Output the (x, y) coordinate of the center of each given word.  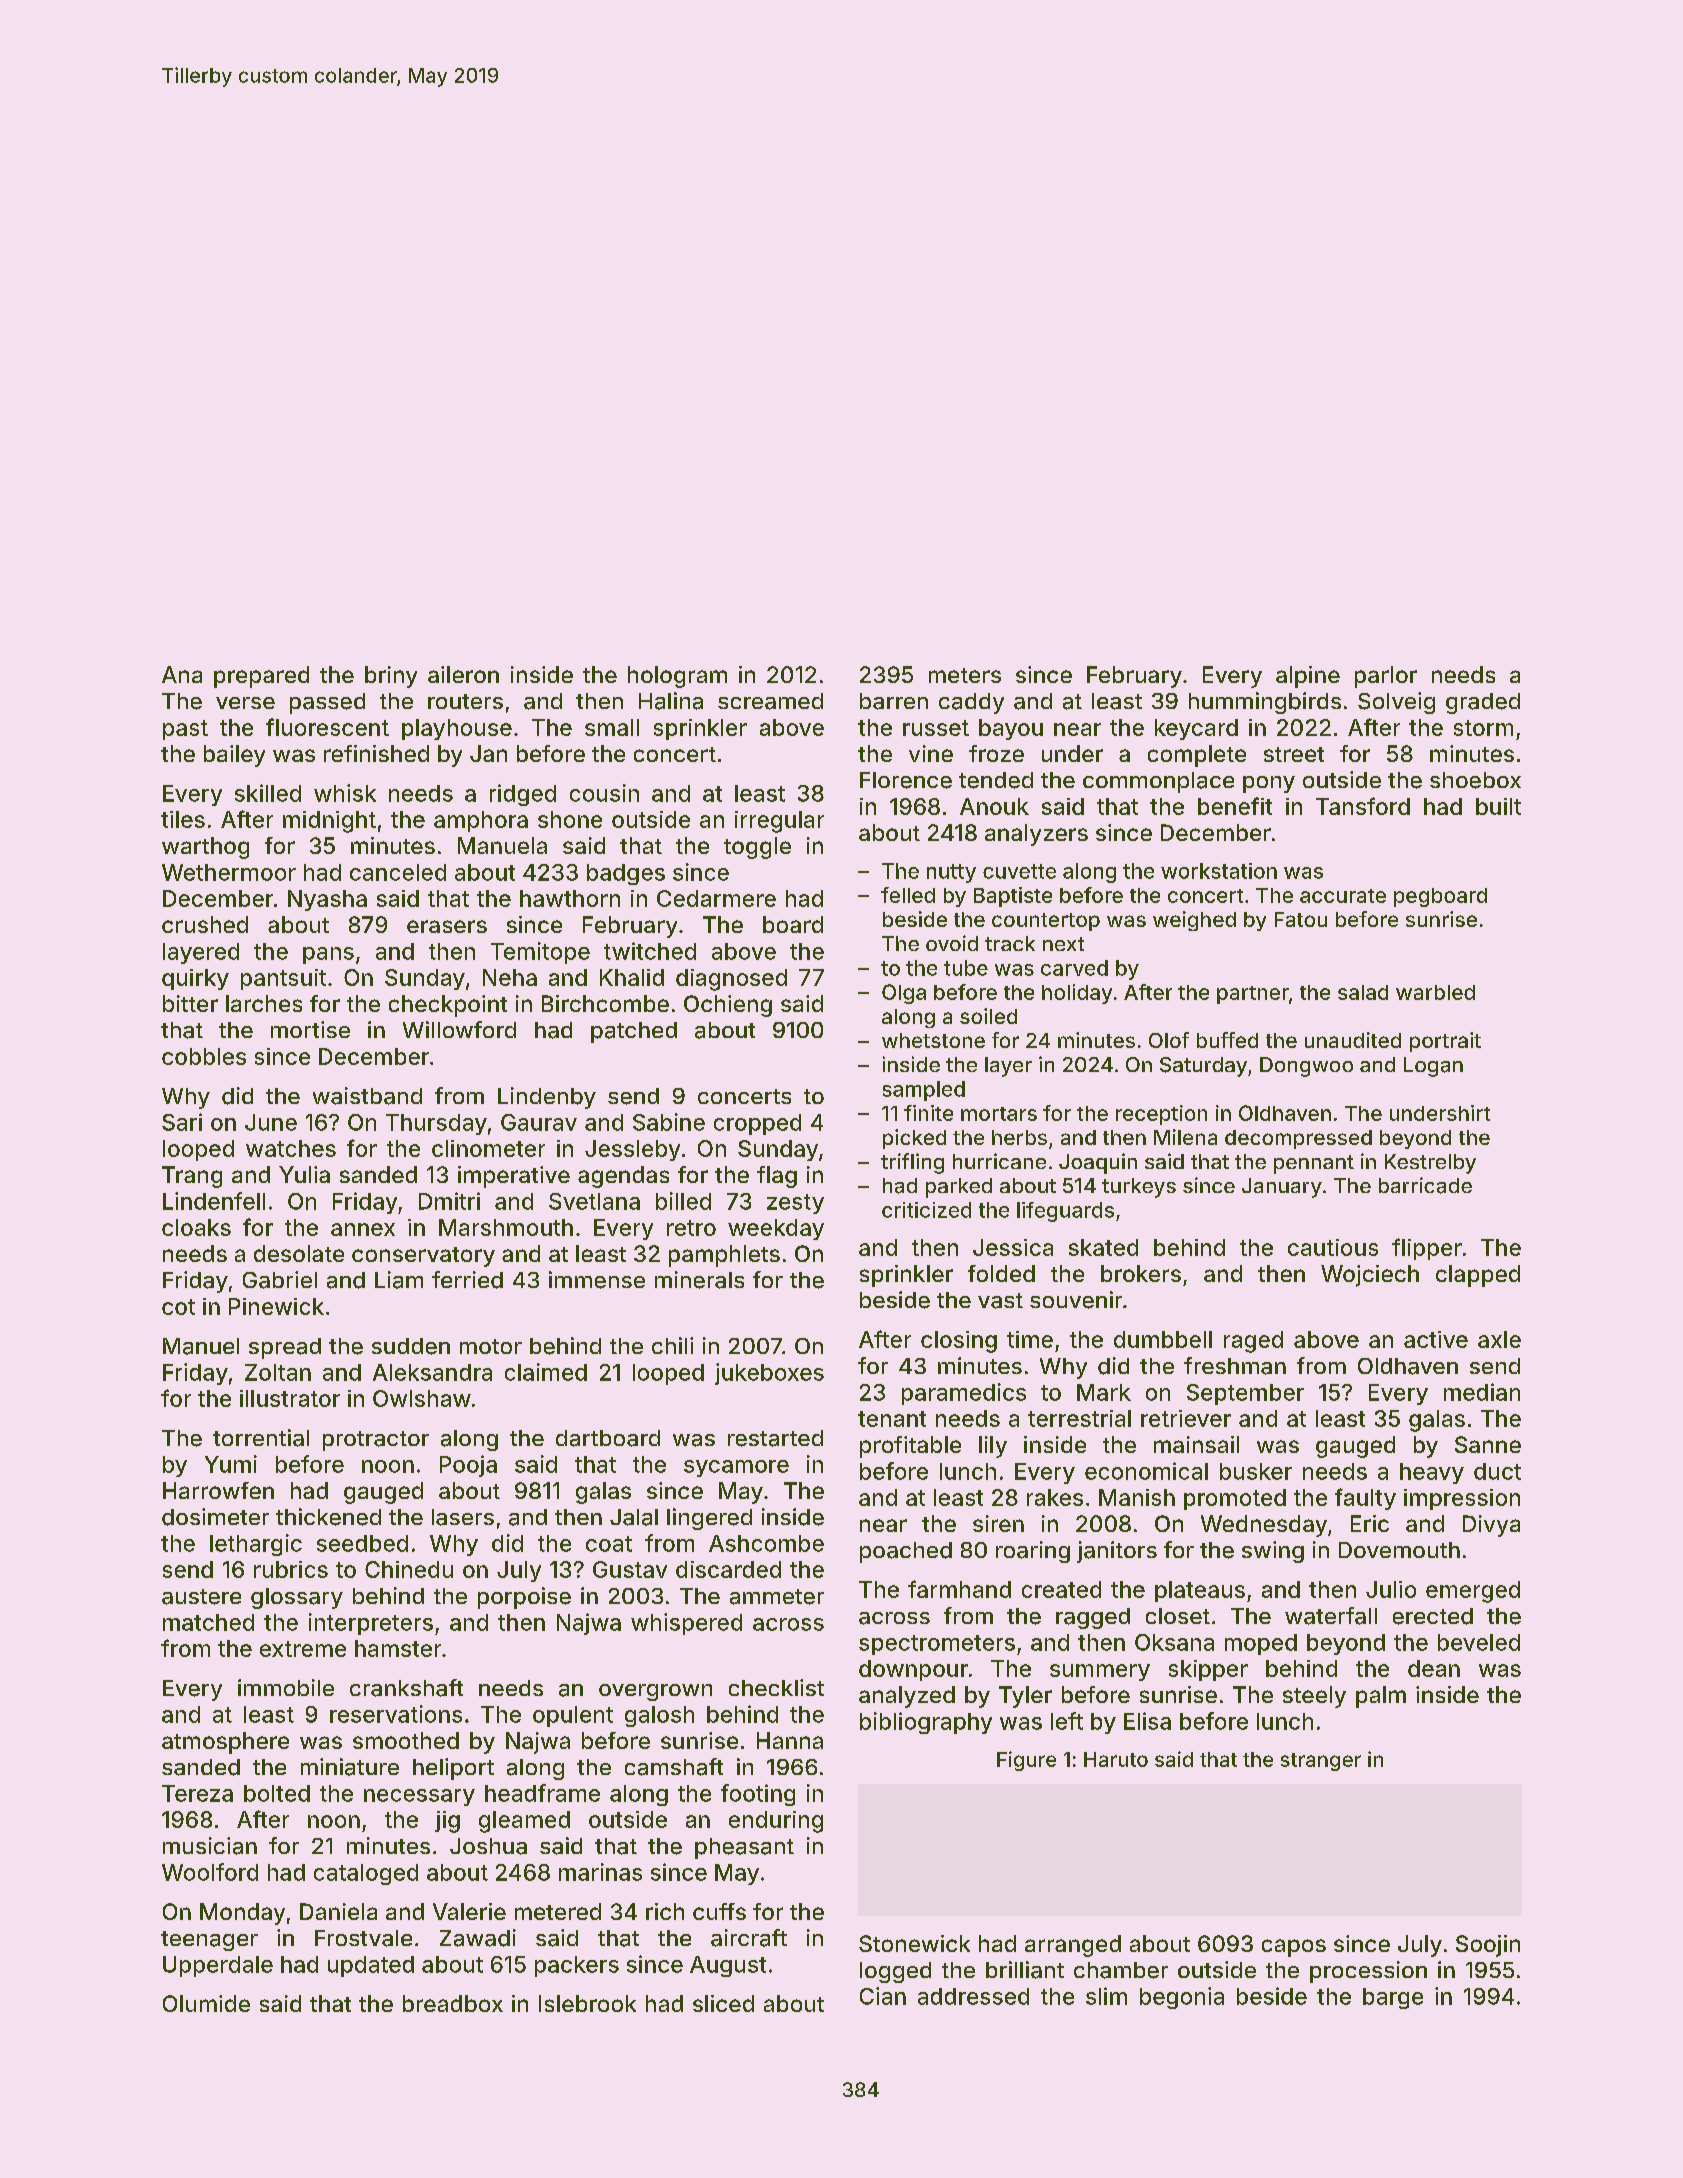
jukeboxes (769, 1374)
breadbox (453, 2003)
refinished (376, 753)
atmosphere (225, 1743)
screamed (770, 701)
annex (363, 1229)
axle (1499, 1339)
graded (1483, 703)
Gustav (630, 1569)
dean (1434, 1668)
